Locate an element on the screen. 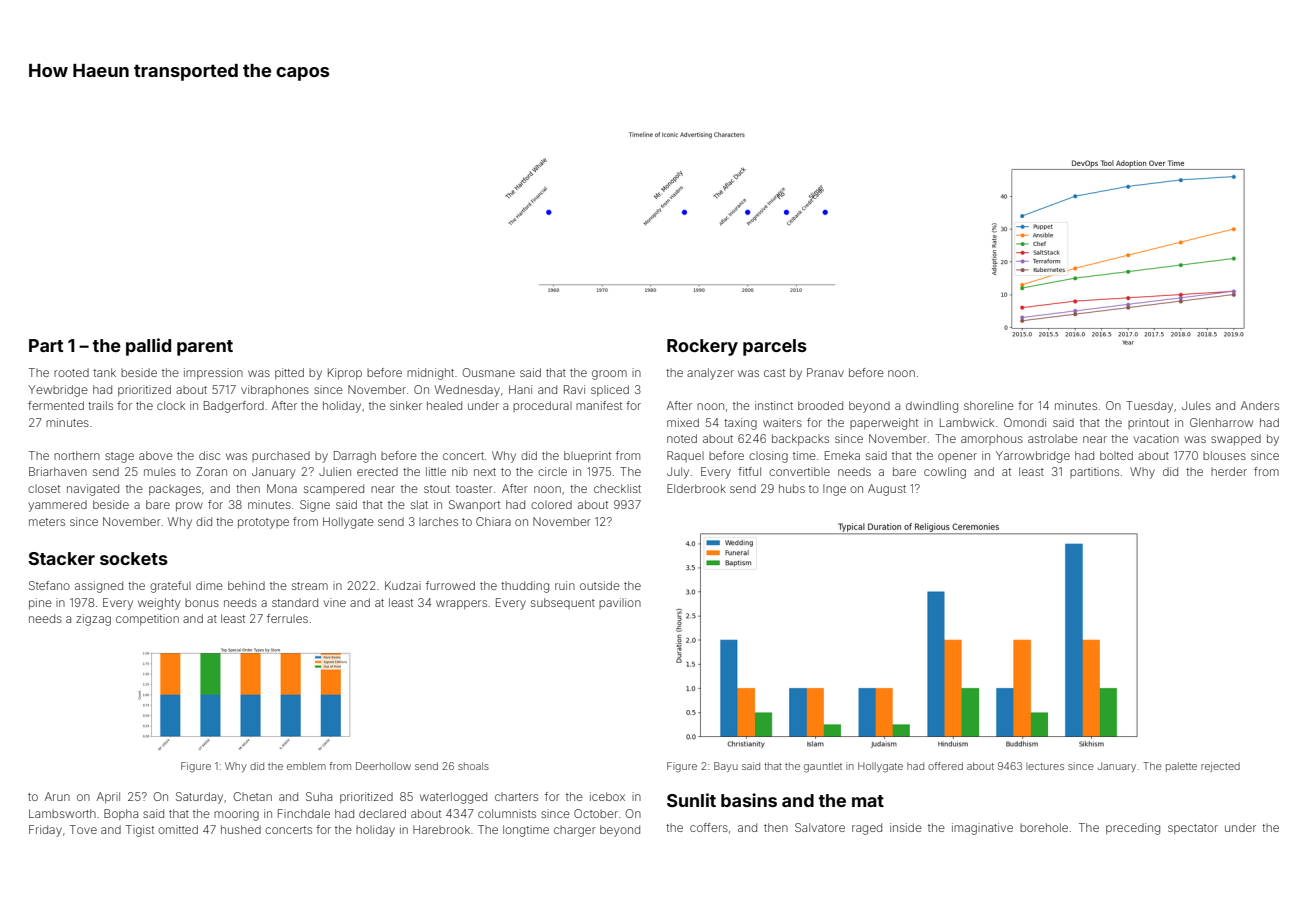  Arun is located at coordinates (57, 796).
